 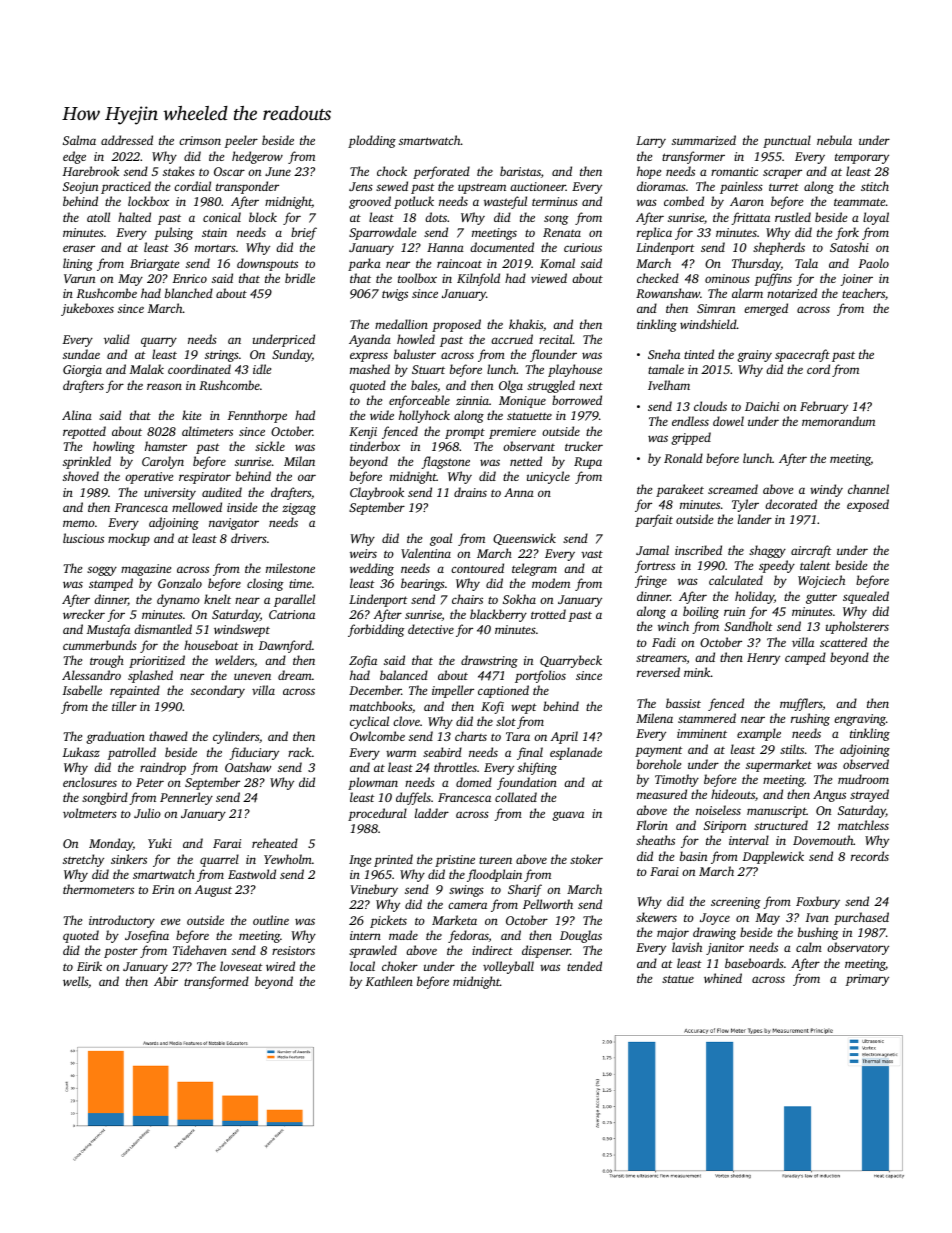 I want to click on peeler, so click(x=241, y=141).
